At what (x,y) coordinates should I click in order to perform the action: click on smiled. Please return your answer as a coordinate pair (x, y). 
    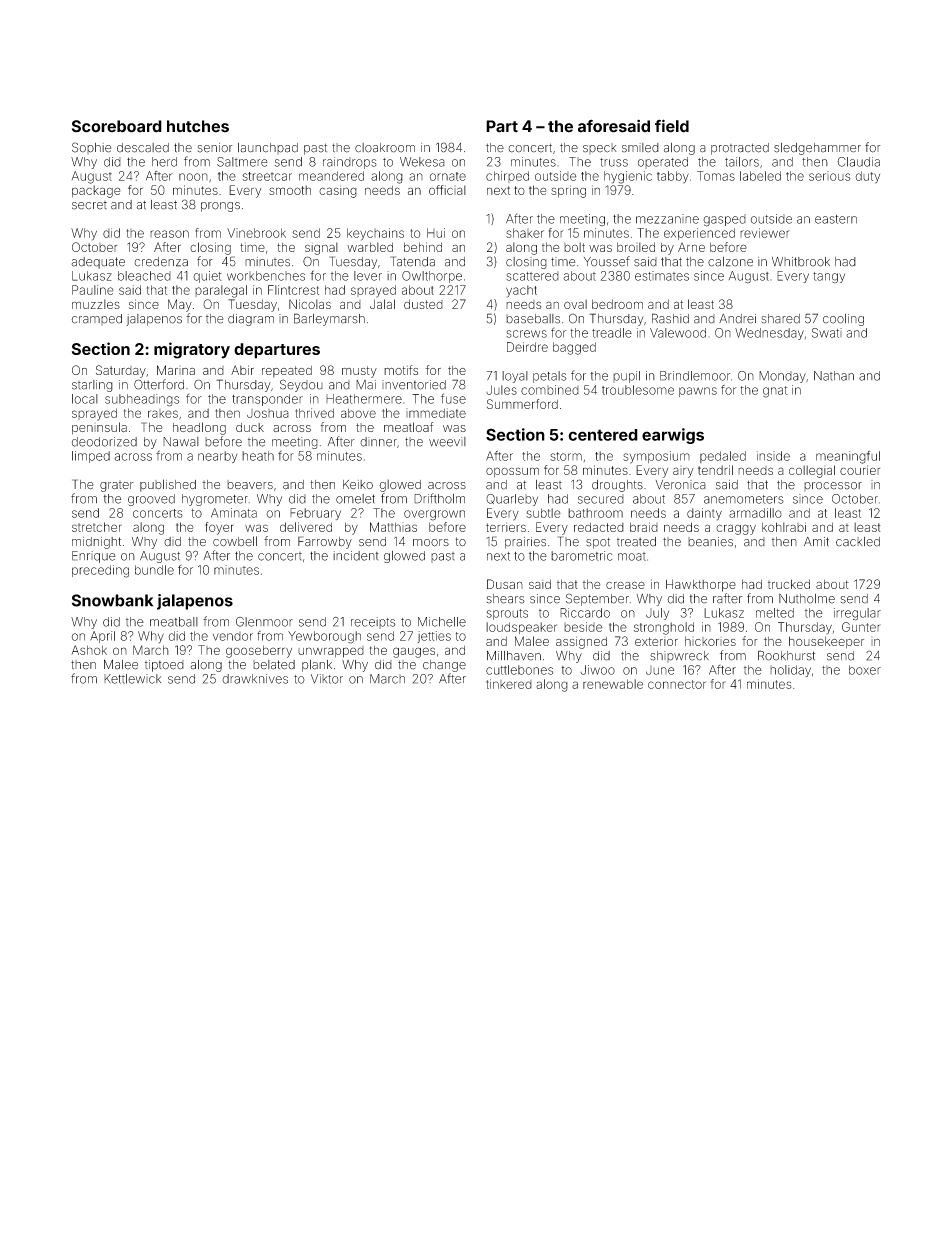
    Looking at the image, I should click on (640, 148).
